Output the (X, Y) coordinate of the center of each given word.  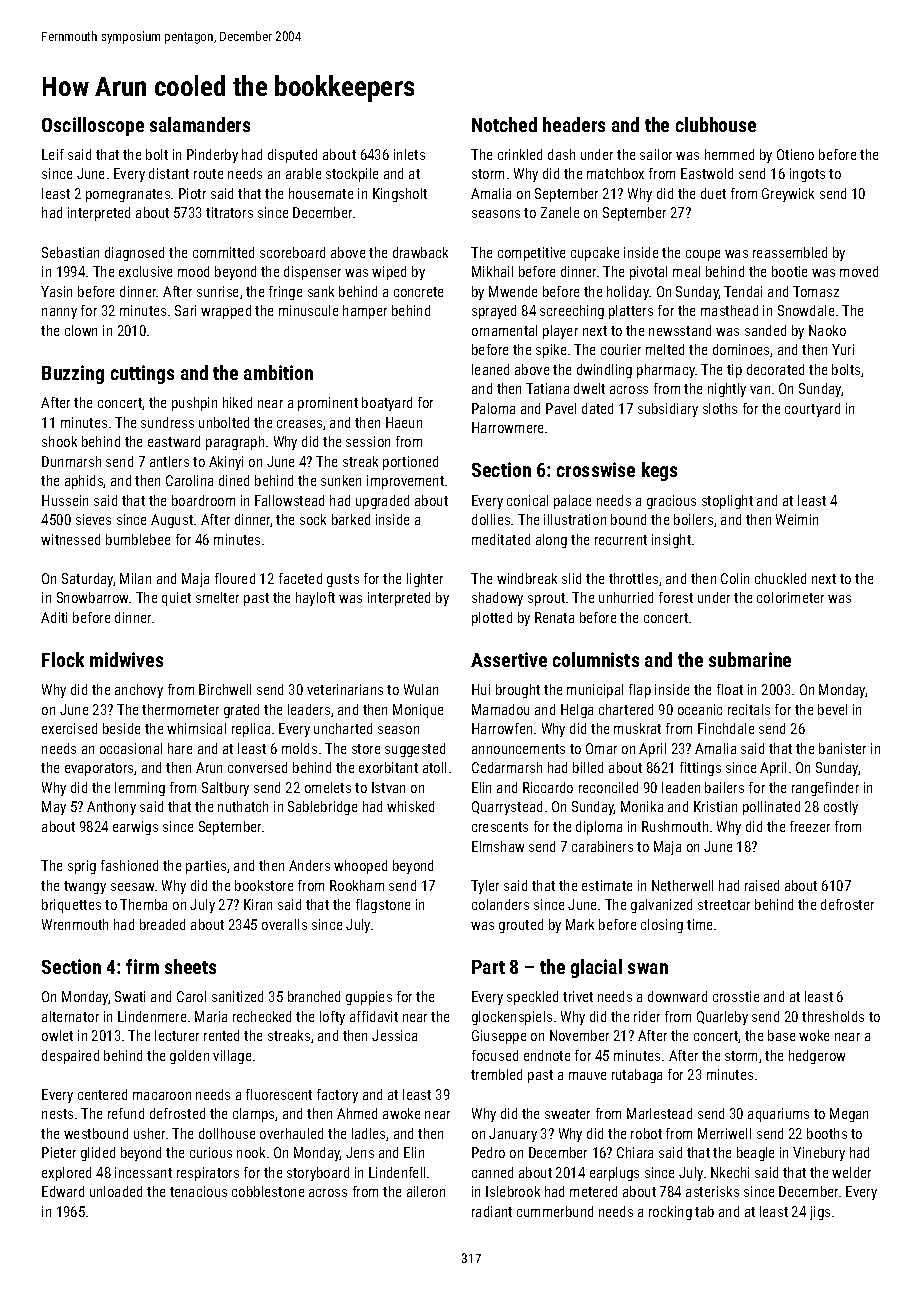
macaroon (162, 1096)
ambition (278, 372)
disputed (292, 156)
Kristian (715, 806)
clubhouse (716, 124)
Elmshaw (498, 846)
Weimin (797, 519)
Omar (601, 748)
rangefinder (825, 789)
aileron (426, 1191)
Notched (504, 124)
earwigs (135, 828)
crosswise (596, 469)
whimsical (196, 728)
